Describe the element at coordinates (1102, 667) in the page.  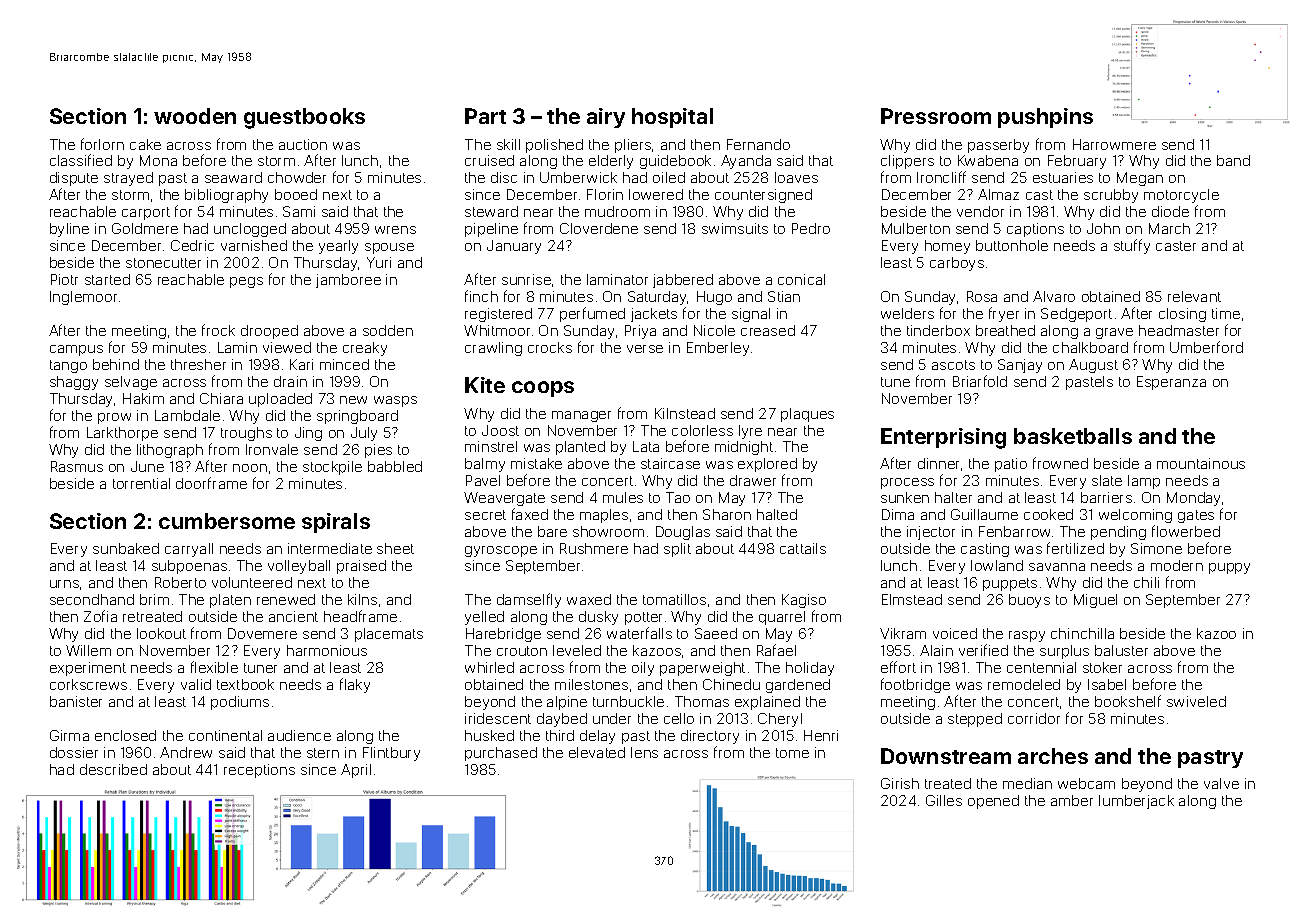
I see `stoker` at that location.
